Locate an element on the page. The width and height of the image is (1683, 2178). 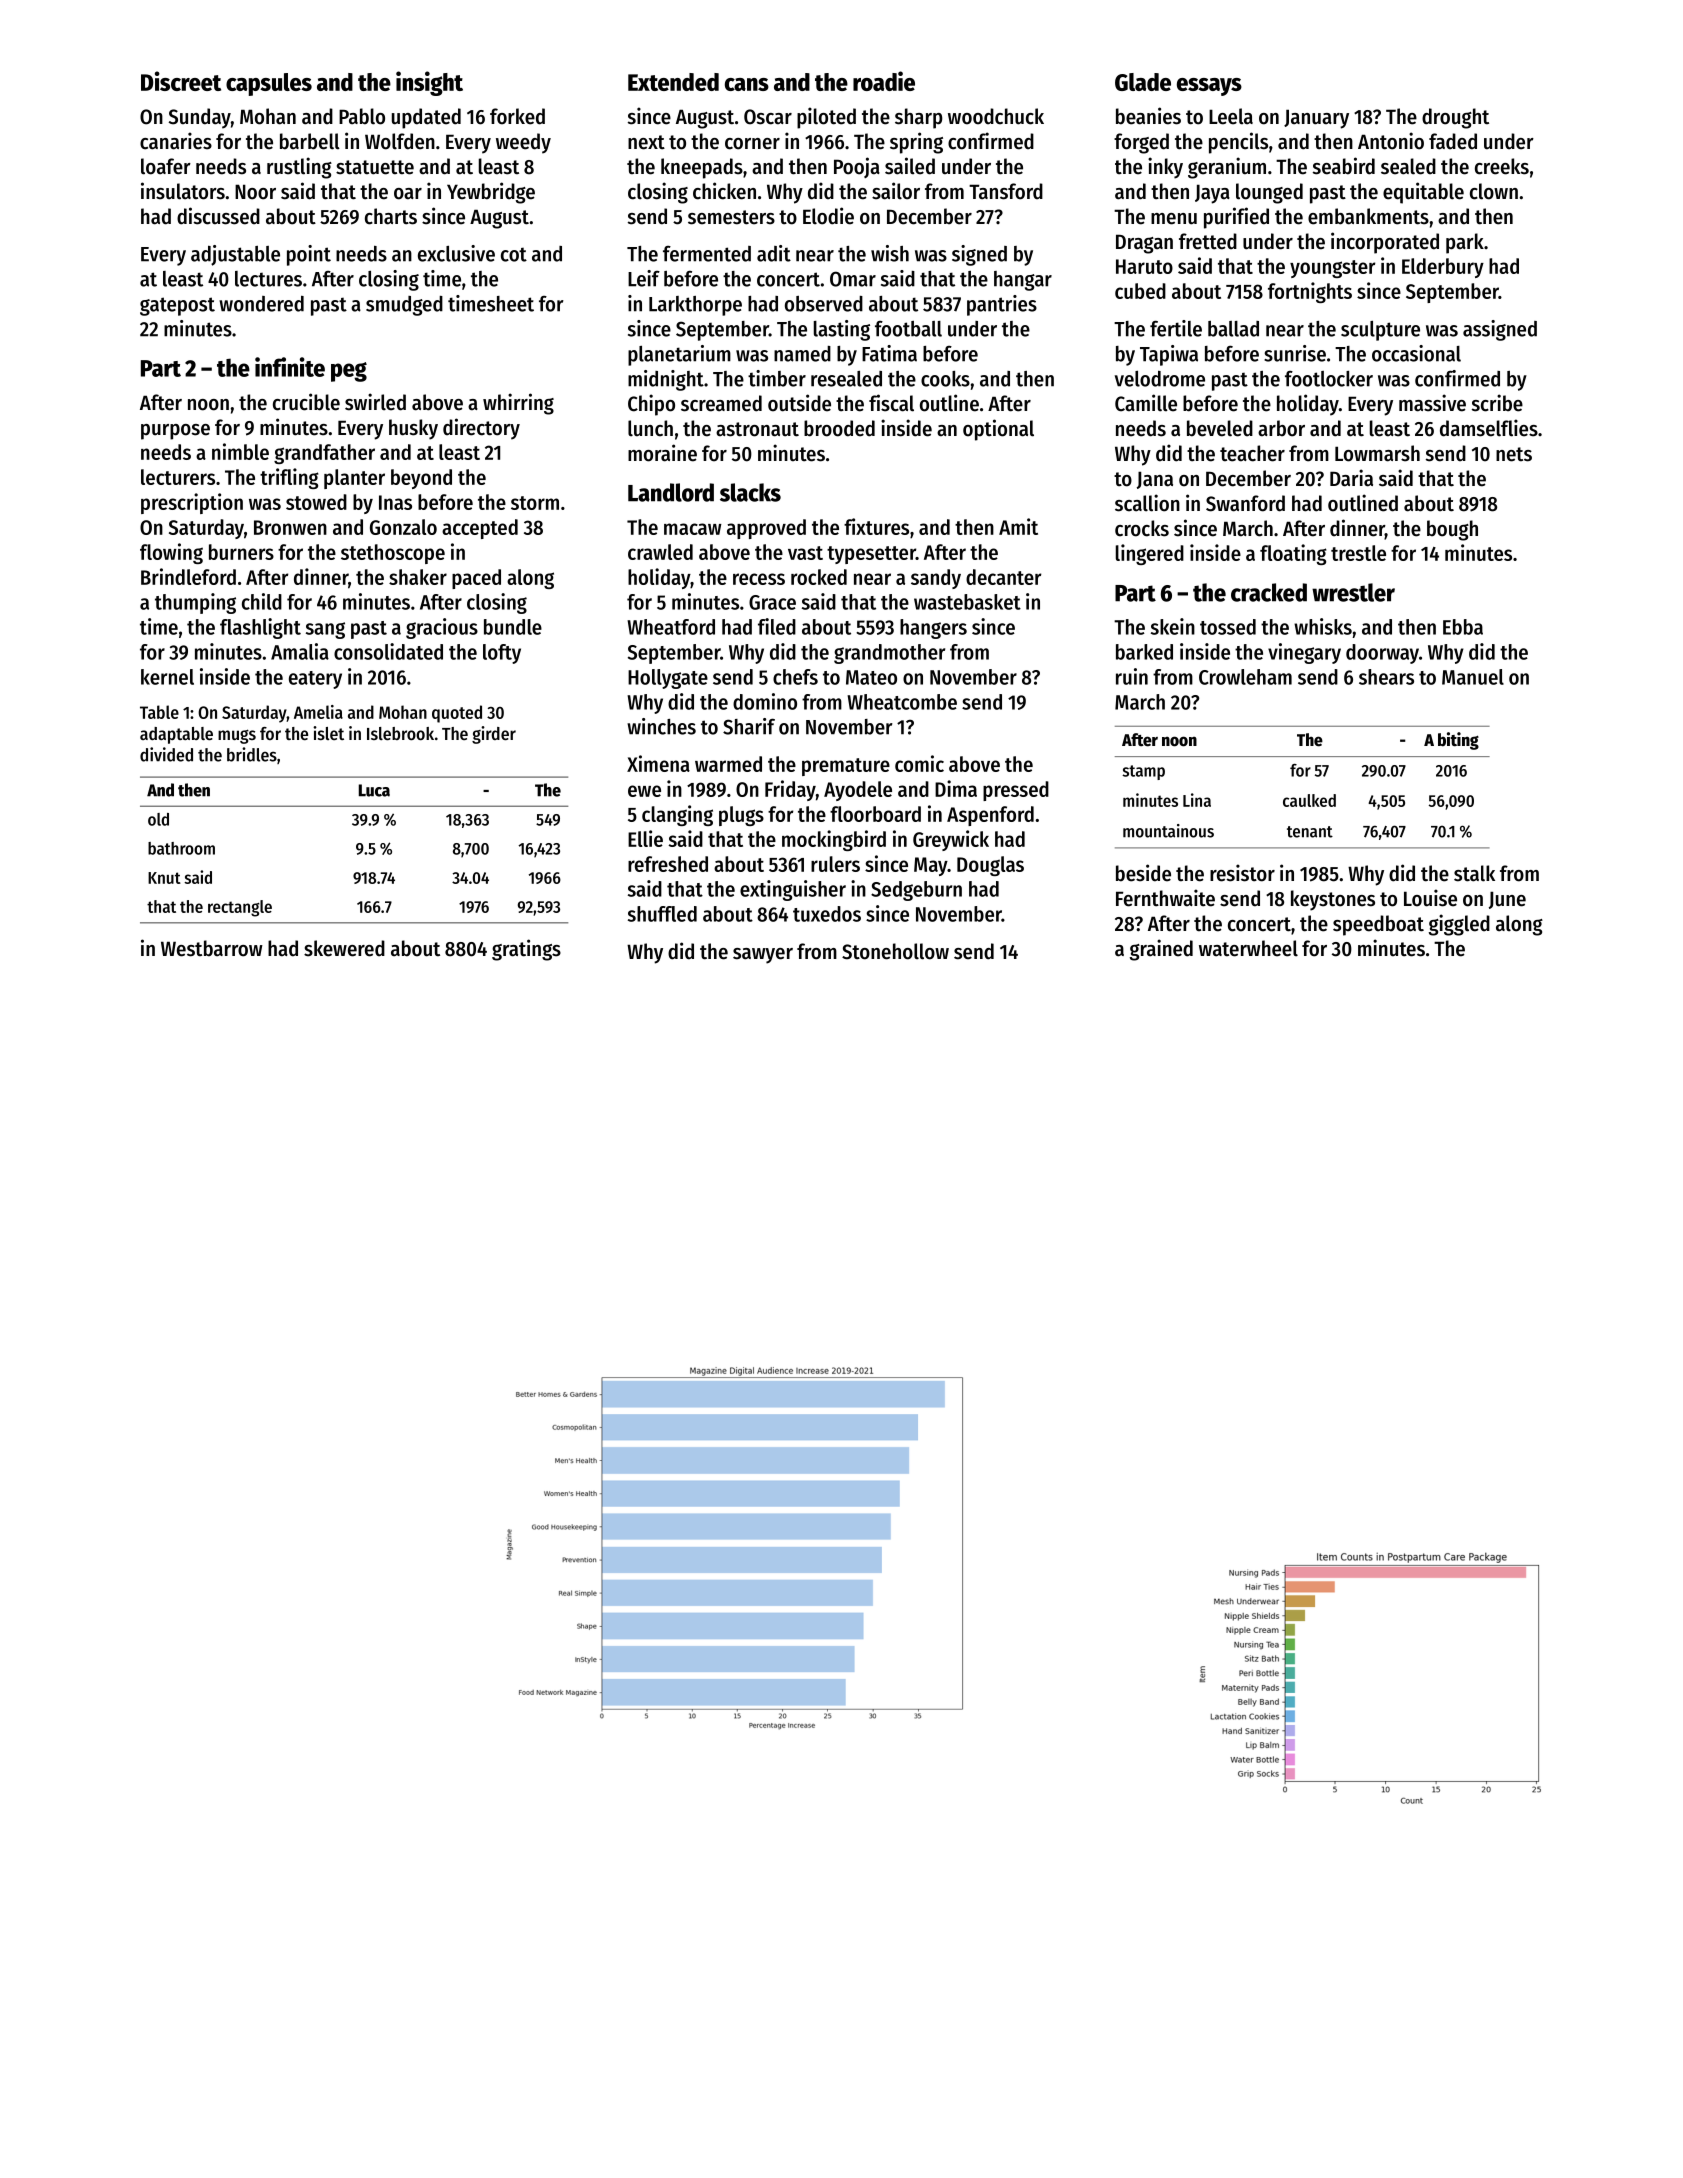
burners is located at coordinates (241, 552).
